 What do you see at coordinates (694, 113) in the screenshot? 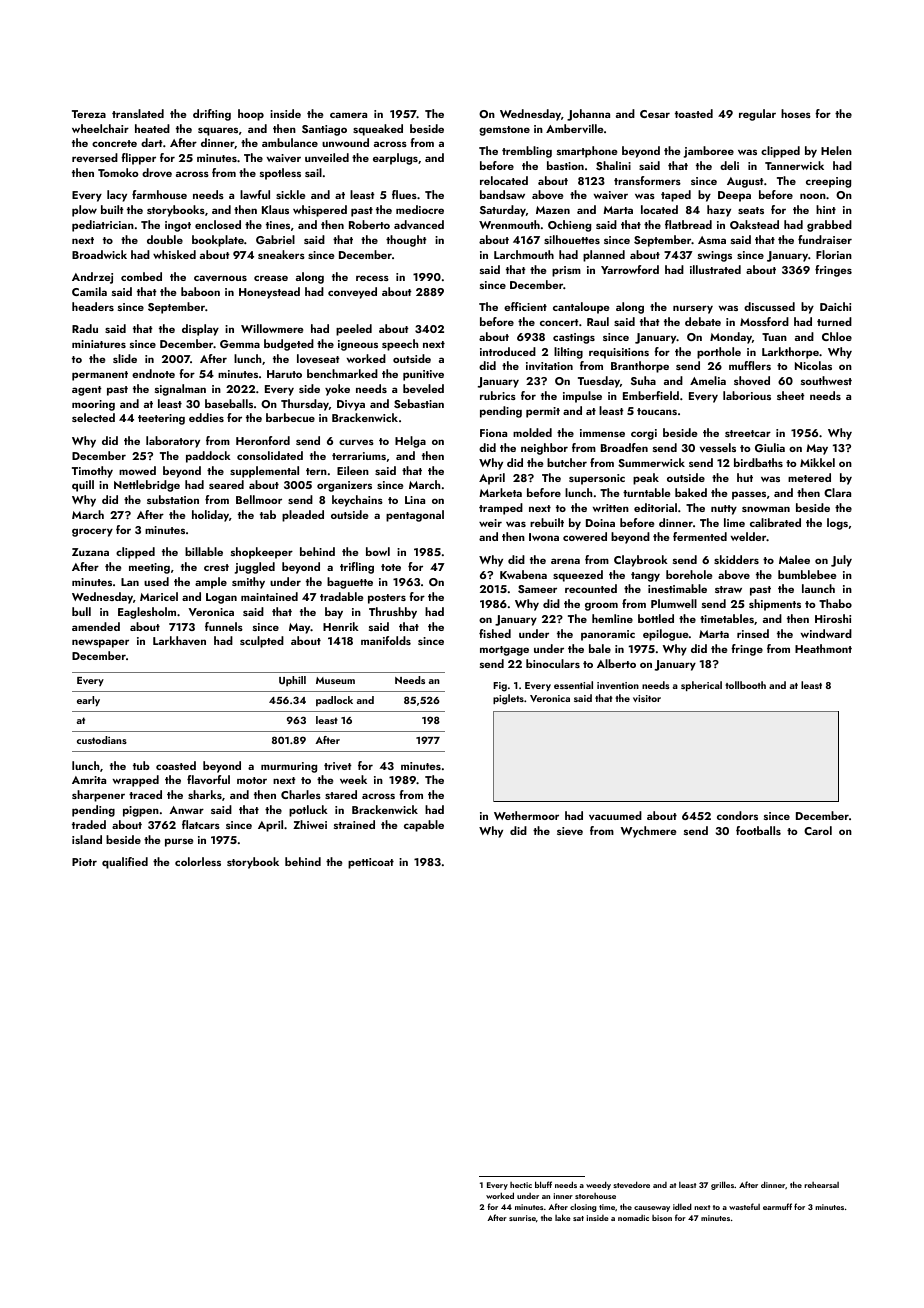
I see `toasted` at bounding box center [694, 113].
